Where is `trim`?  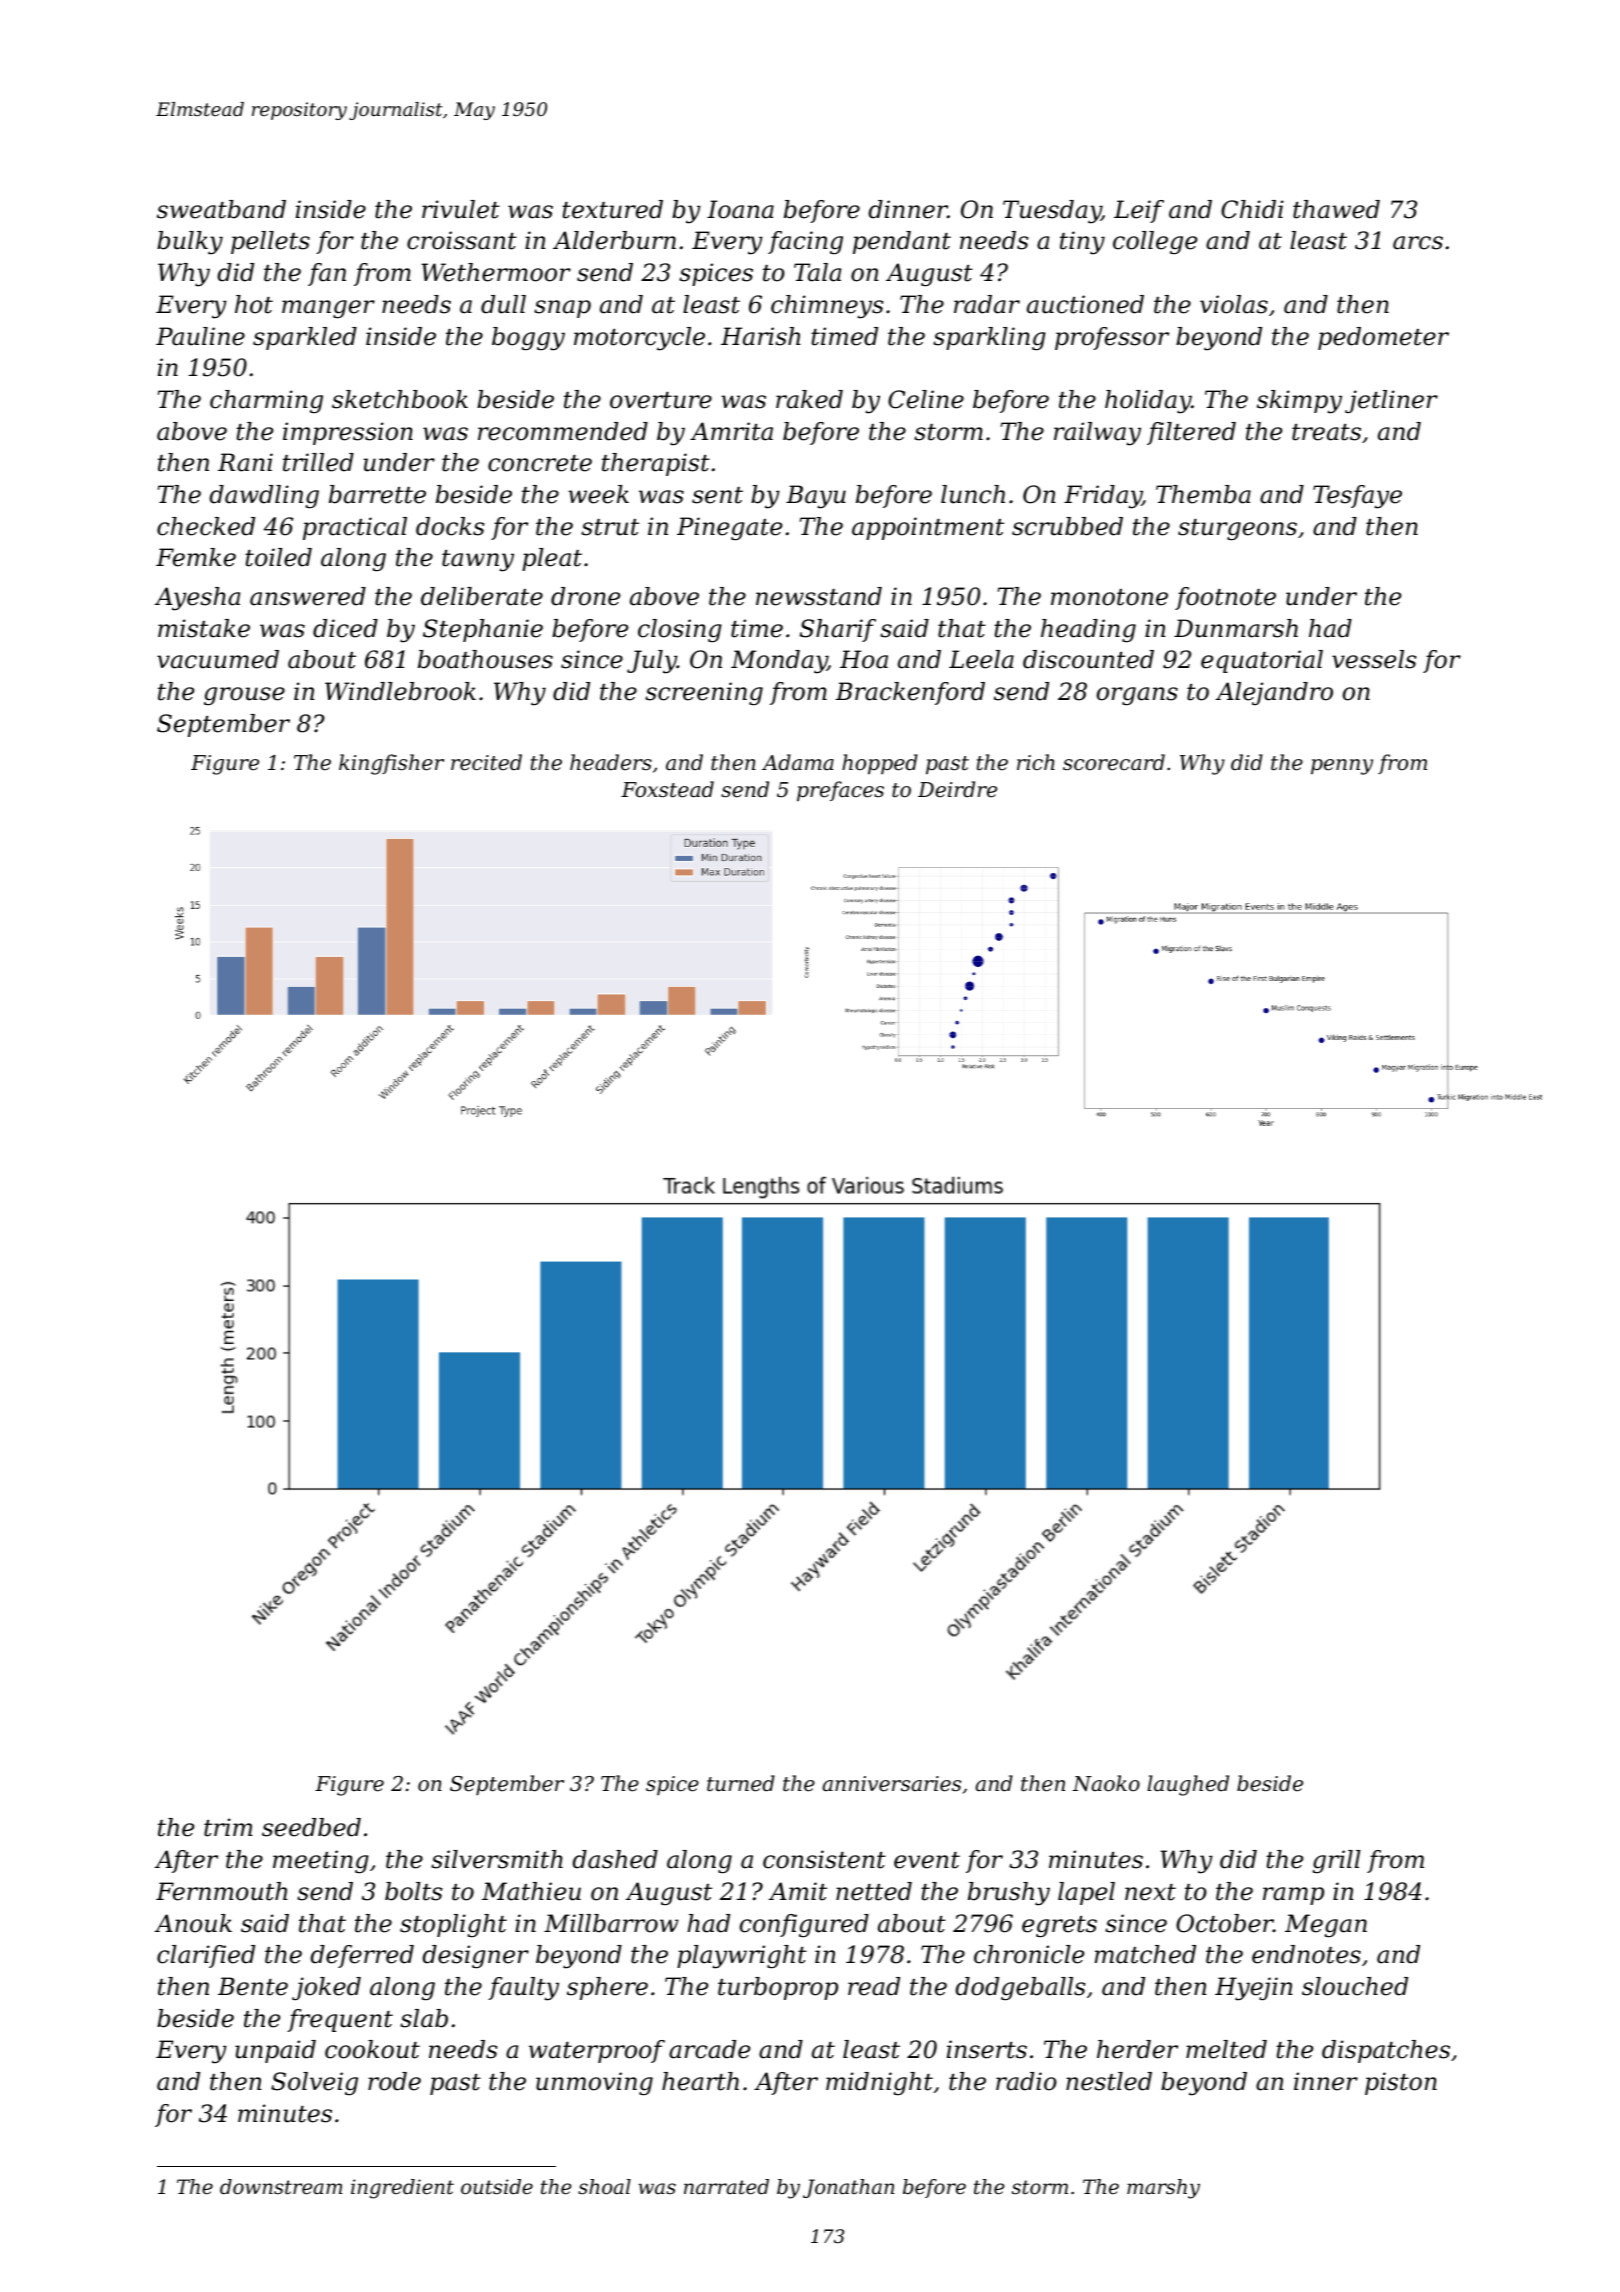 trim is located at coordinates (228, 1827).
